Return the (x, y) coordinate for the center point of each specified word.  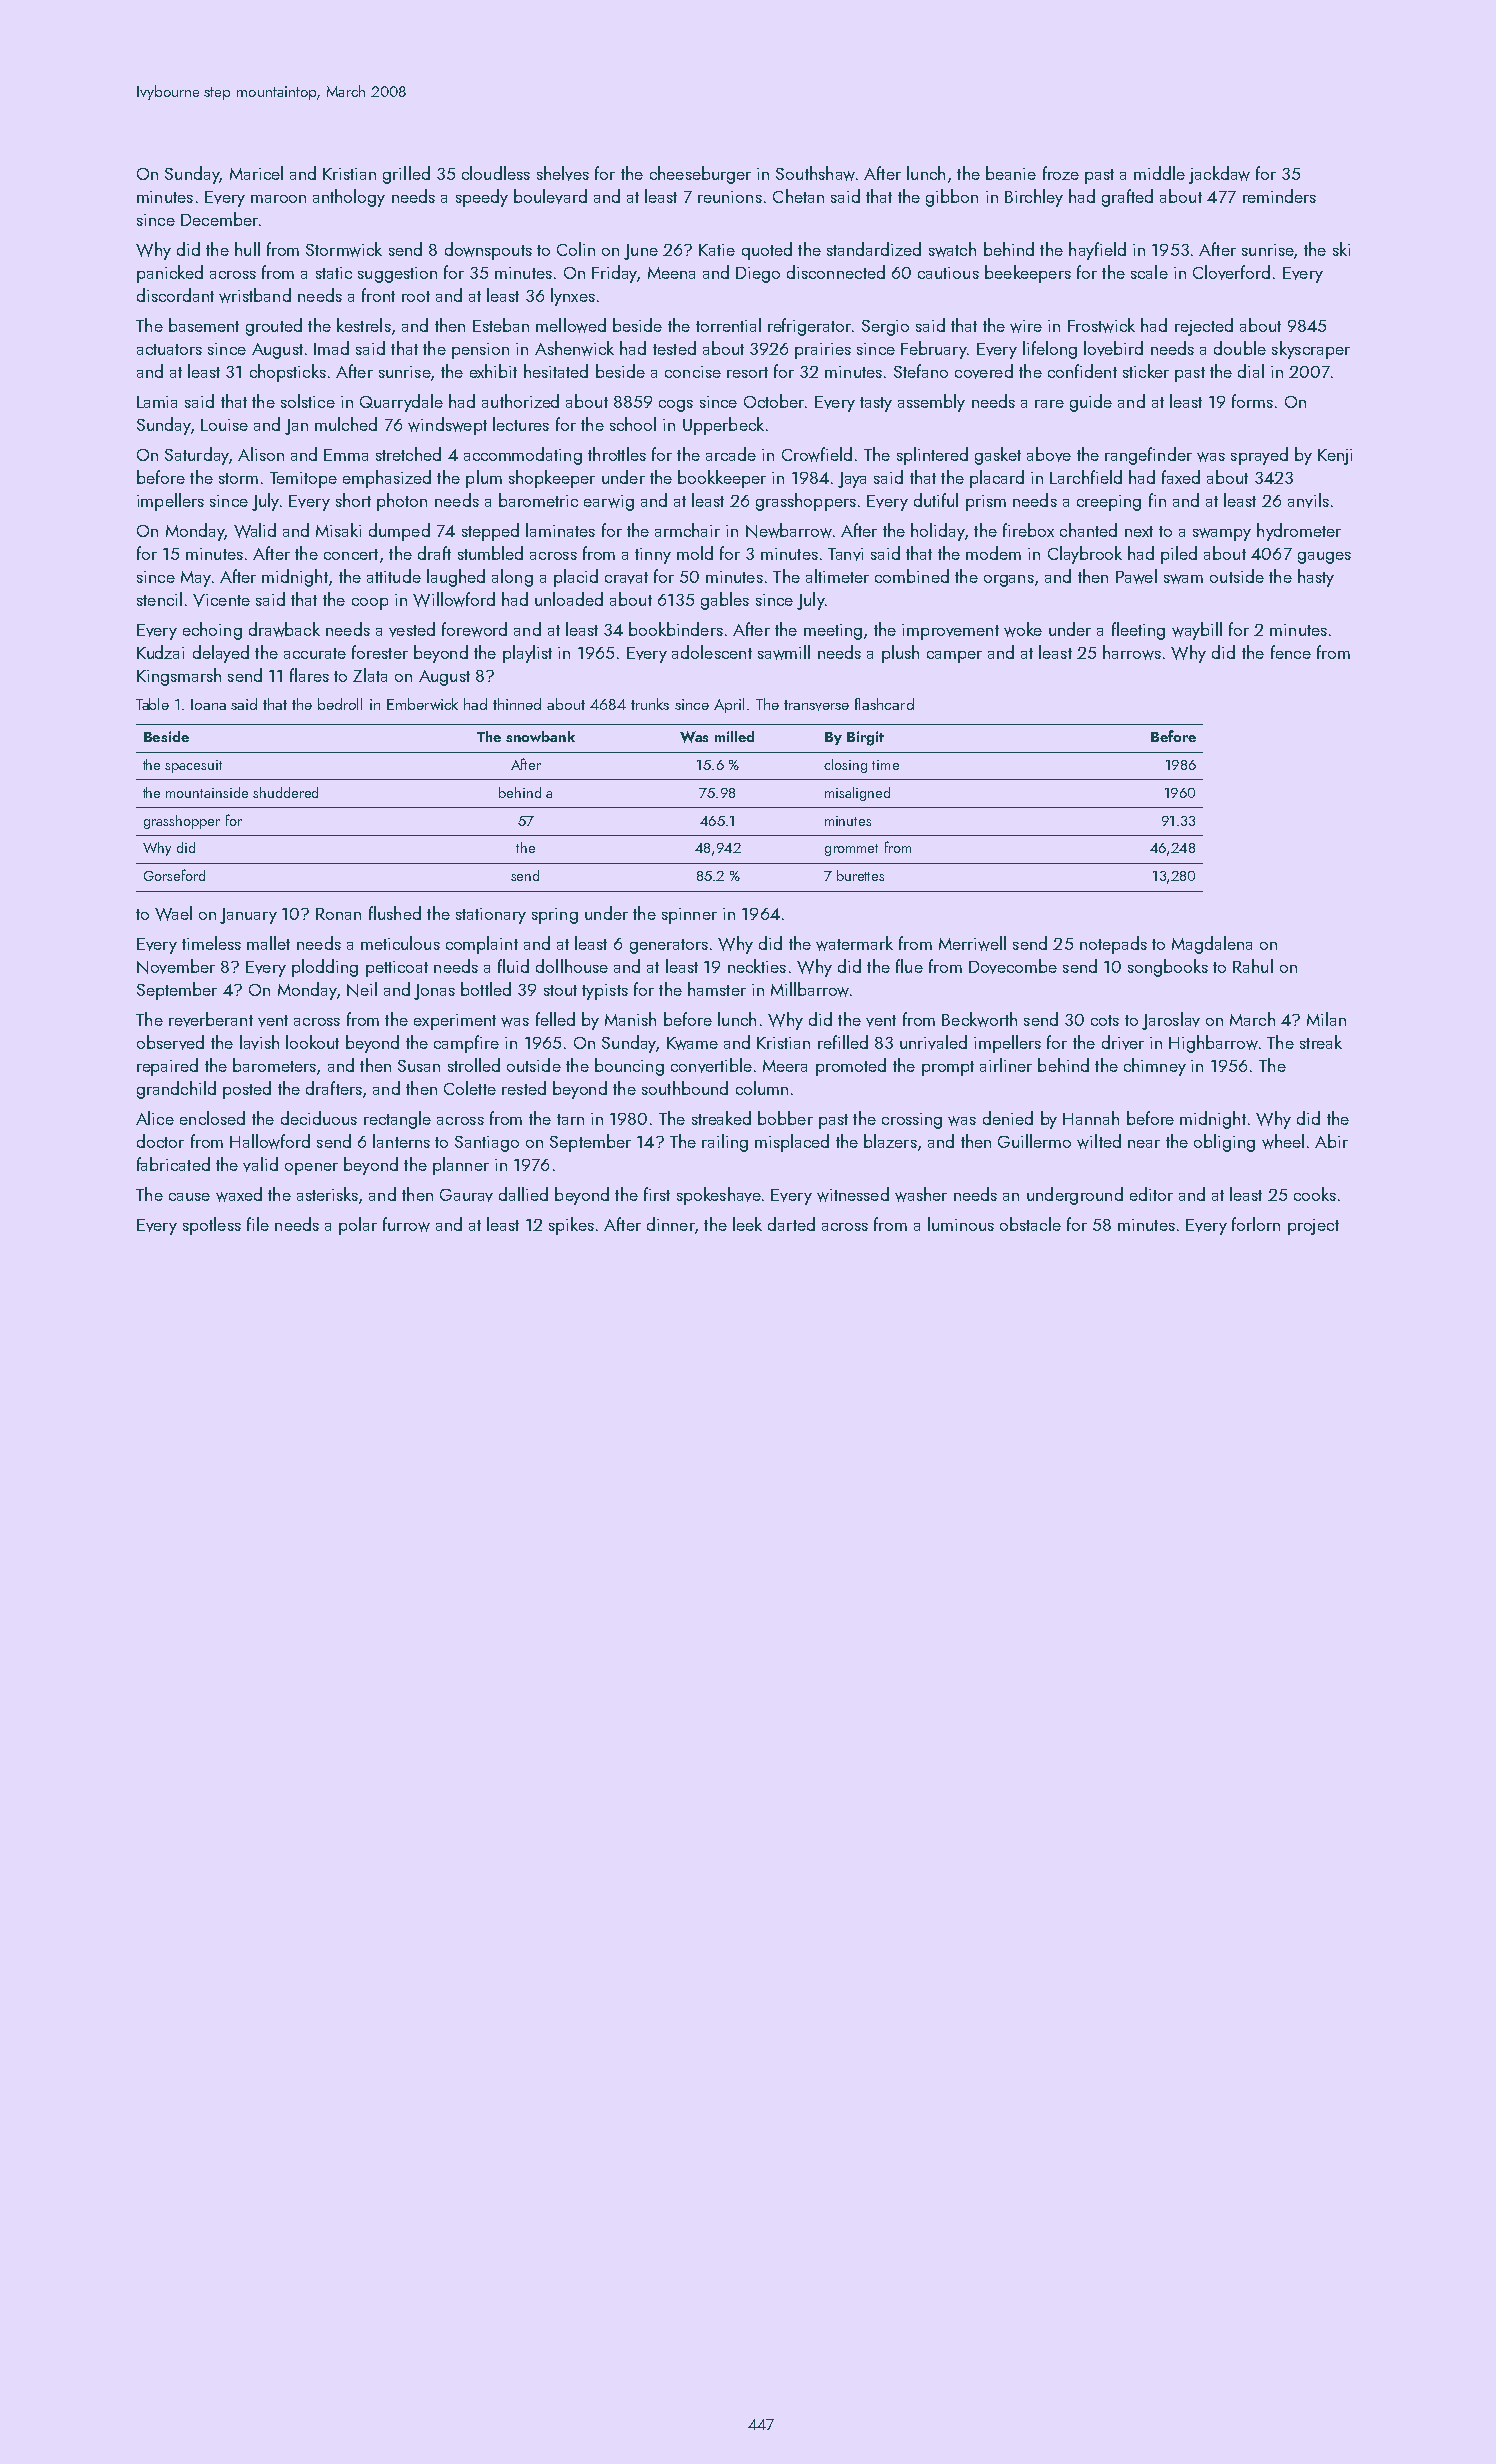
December (219, 219)
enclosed (212, 1118)
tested (674, 348)
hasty (1316, 578)
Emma (346, 455)
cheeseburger (700, 175)
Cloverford (1231, 272)
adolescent (712, 652)
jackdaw (1219, 175)
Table (152, 704)
